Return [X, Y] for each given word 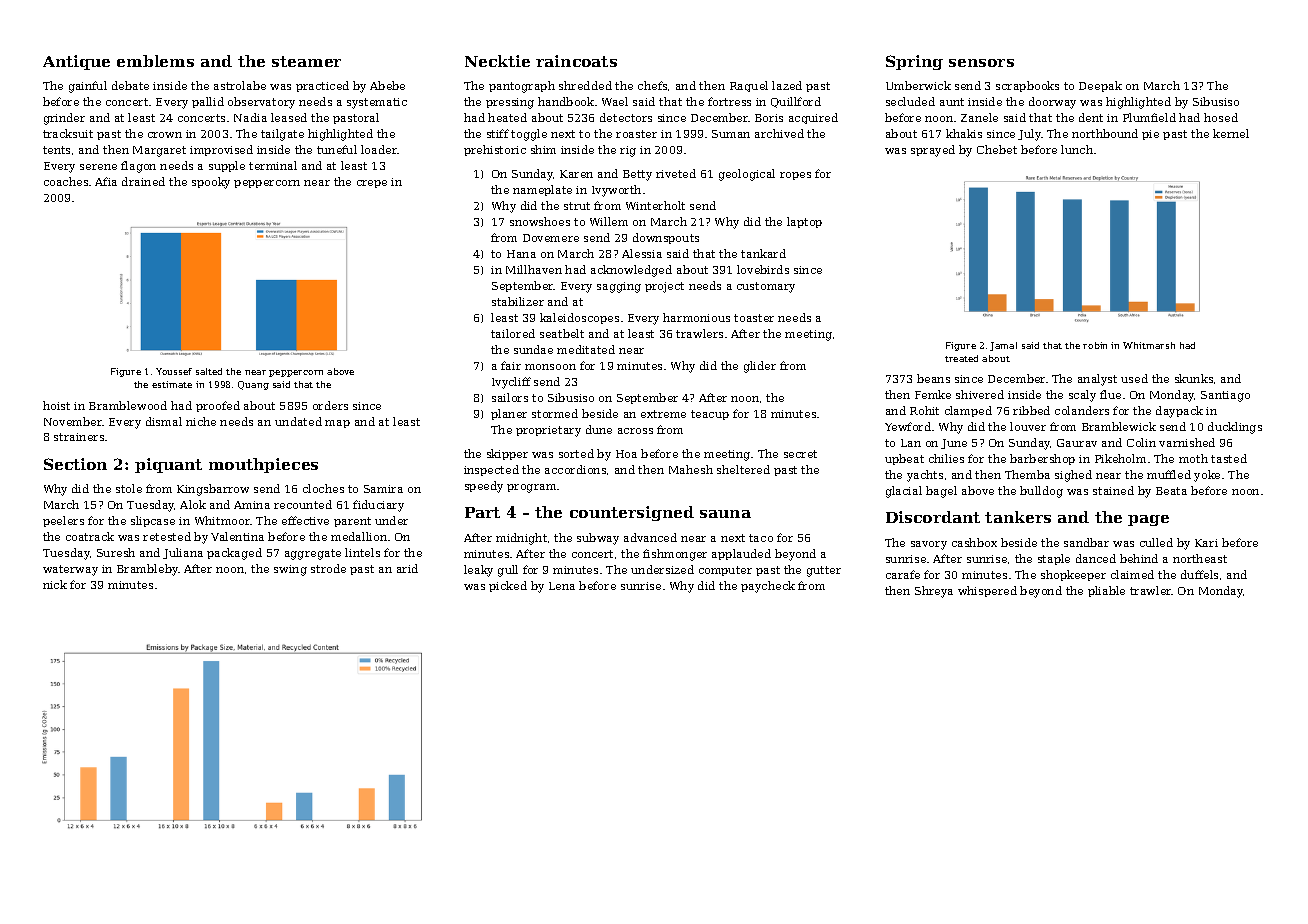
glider [760, 367]
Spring [914, 62]
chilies [946, 458]
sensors [981, 63]
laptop [804, 222]
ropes [795, 176]
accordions [575, 469]
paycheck [768, 587]
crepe [372, 184]
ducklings [1235, 428]
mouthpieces [263, 465]
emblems [155, 61]
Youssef [174, 371]
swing [290, 570]
